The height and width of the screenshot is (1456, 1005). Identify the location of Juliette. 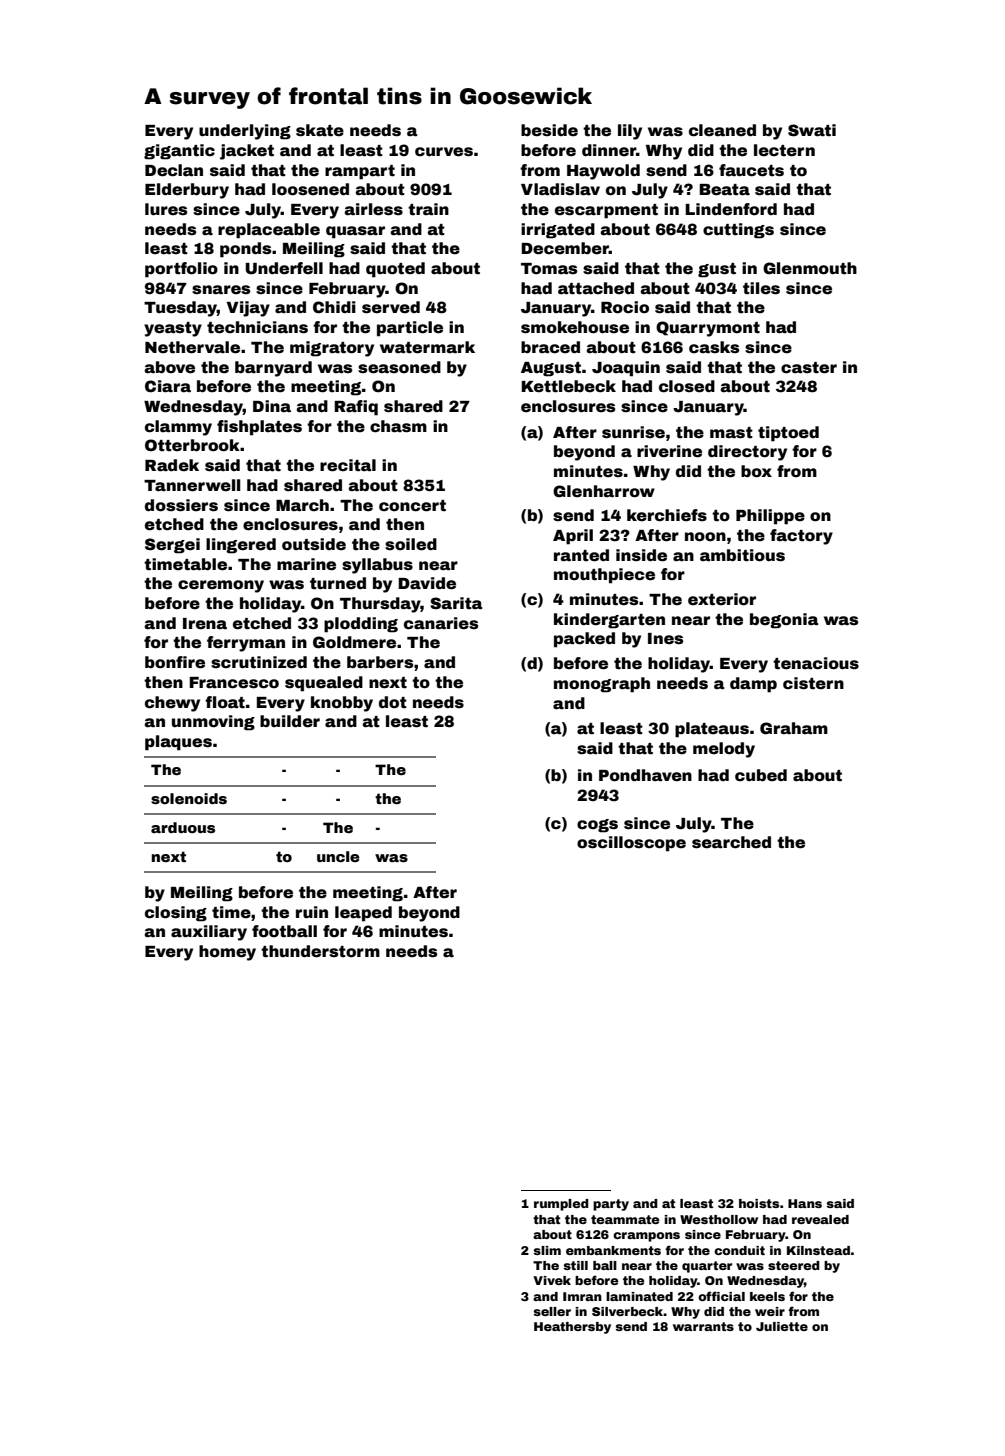
(782, 1326).
